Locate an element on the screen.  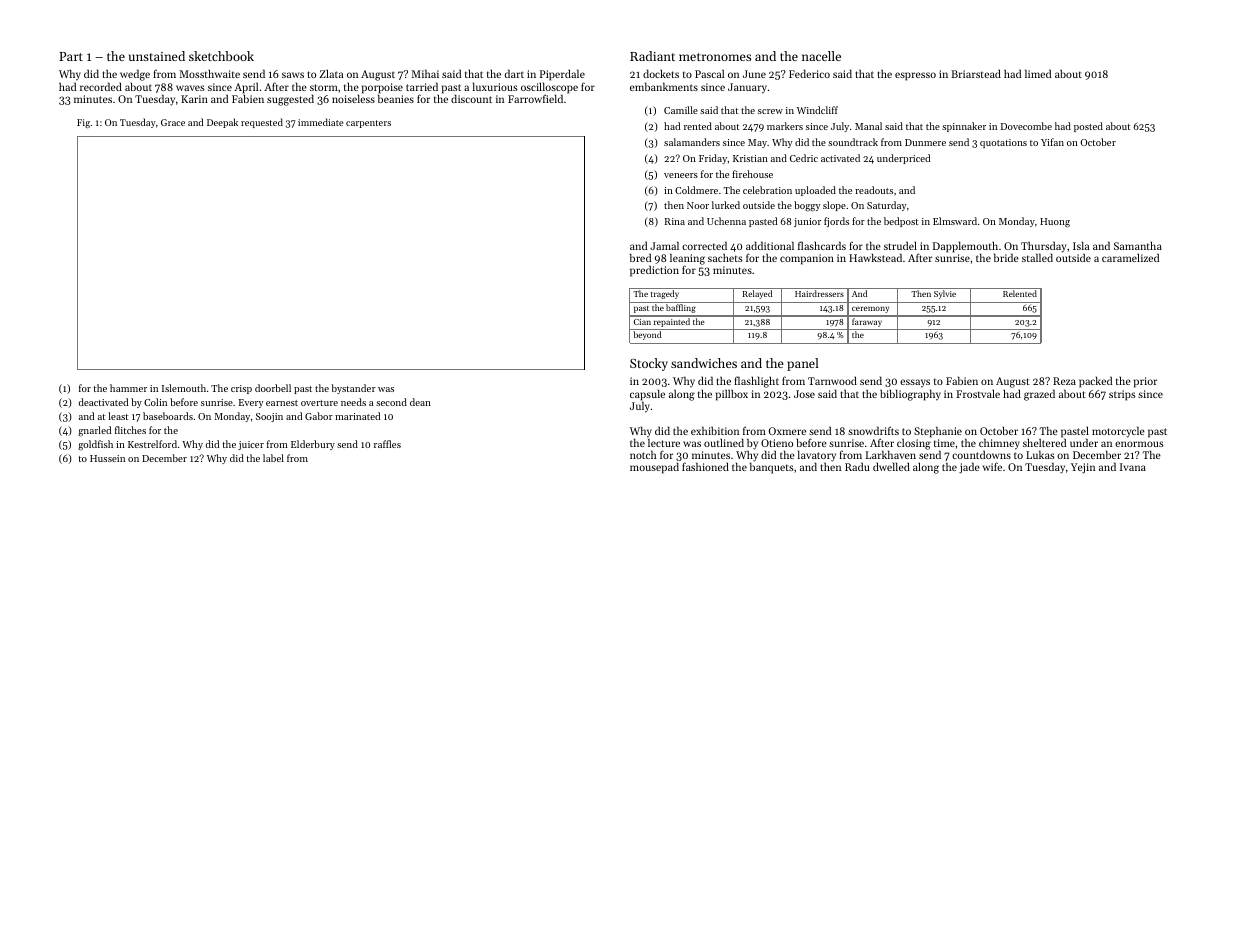
mousepad is located at coordinates (654, 468).
